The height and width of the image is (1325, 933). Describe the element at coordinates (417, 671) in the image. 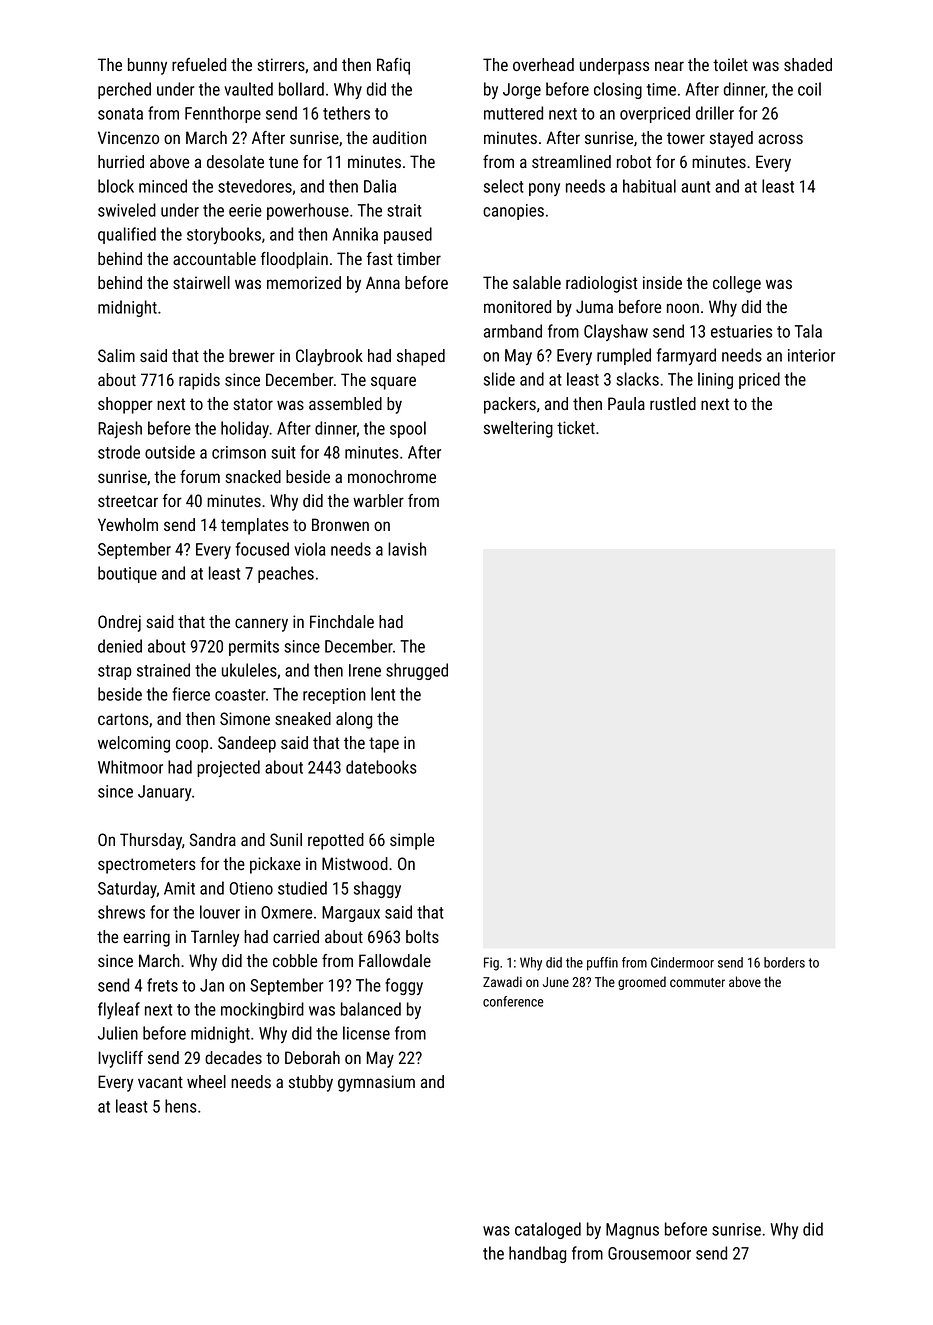

I see `shrugged` at that location.
